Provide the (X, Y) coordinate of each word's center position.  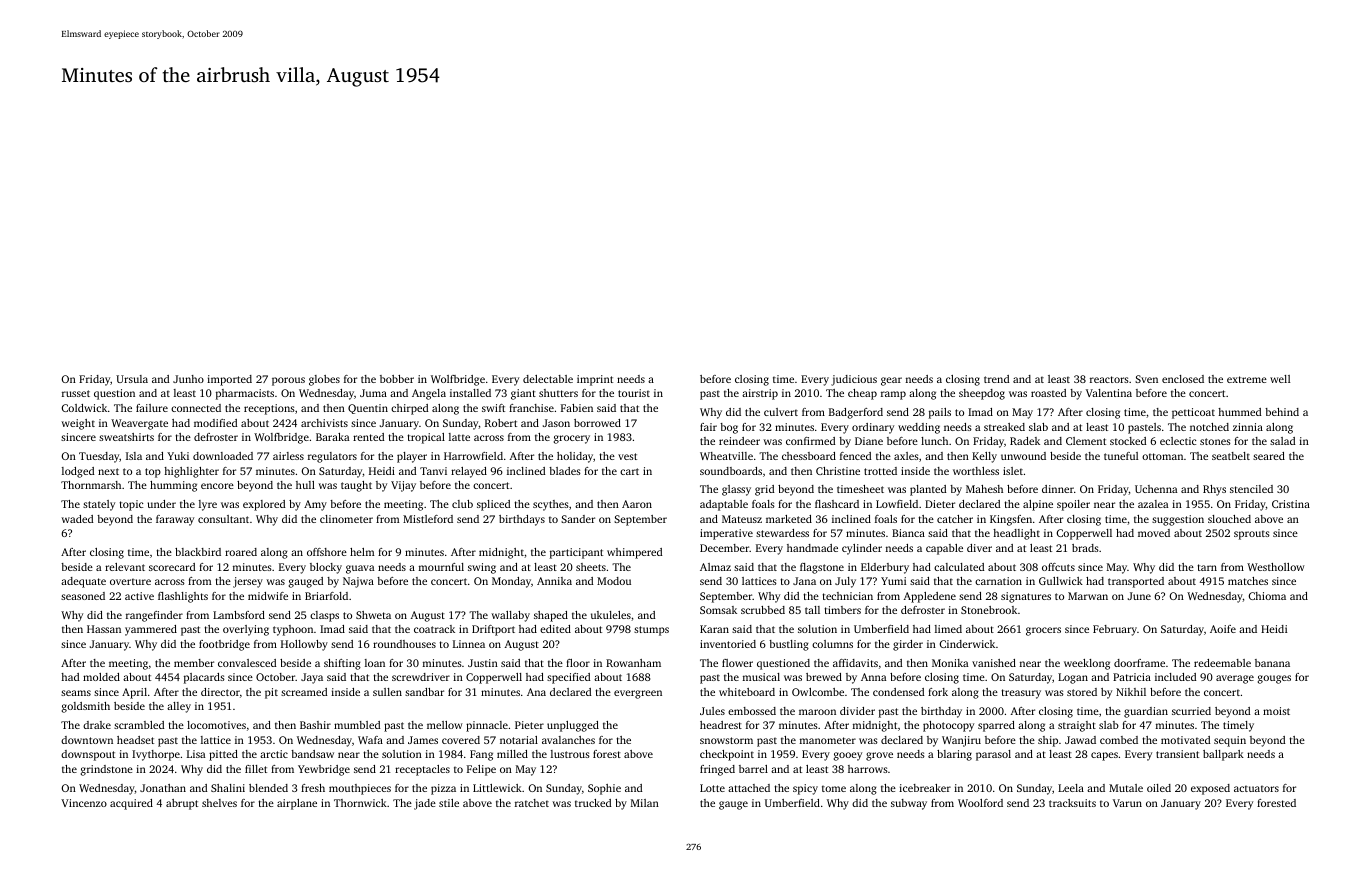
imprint (595, 380)
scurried (1191, 711)
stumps (651, 631)
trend (997, 379)
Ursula (132, 379)
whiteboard (747, 692)
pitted (223, 755)
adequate (83, 582)
